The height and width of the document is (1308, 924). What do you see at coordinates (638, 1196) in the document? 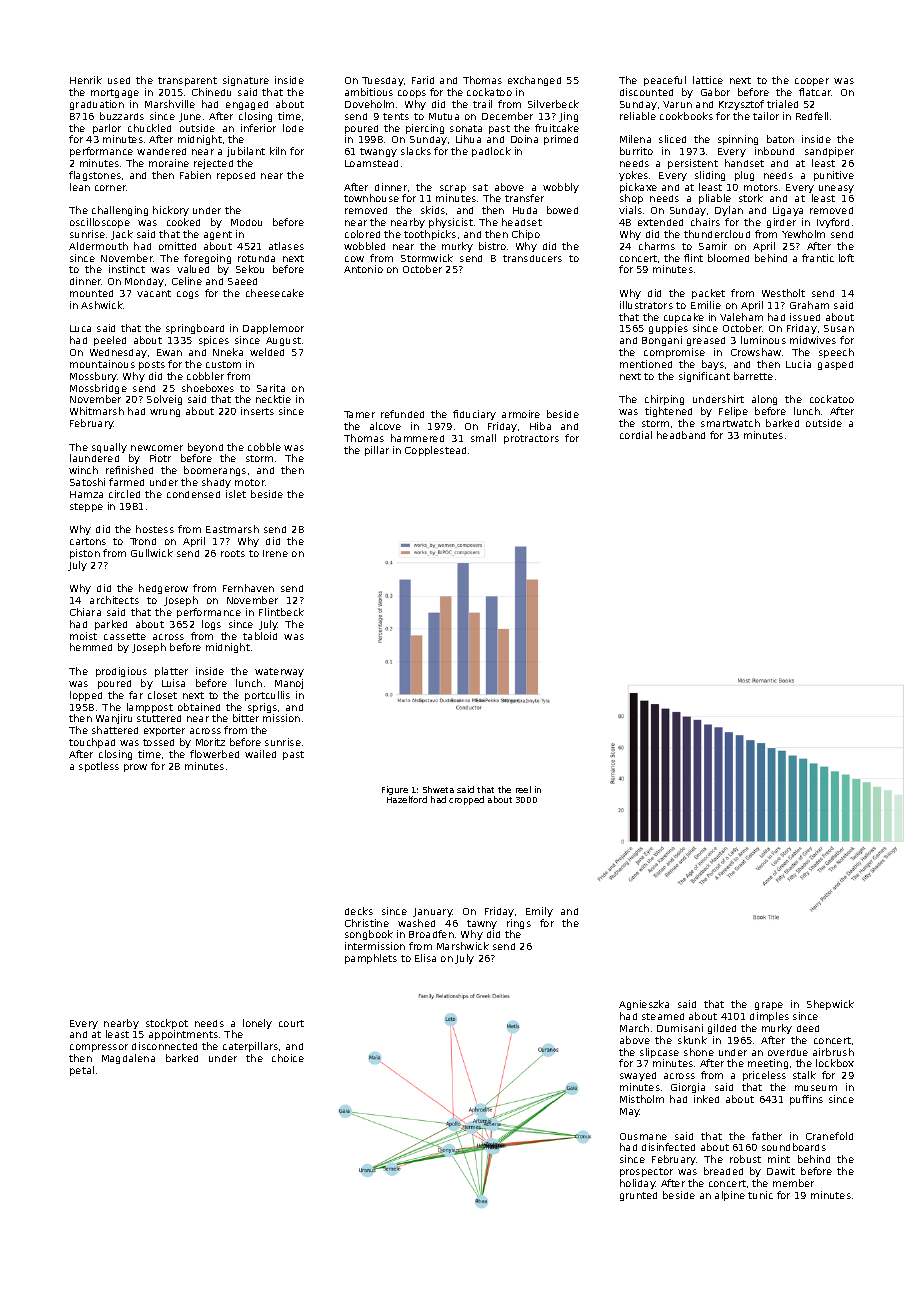
I see `grunted` at bounding box center [638, 1196].
